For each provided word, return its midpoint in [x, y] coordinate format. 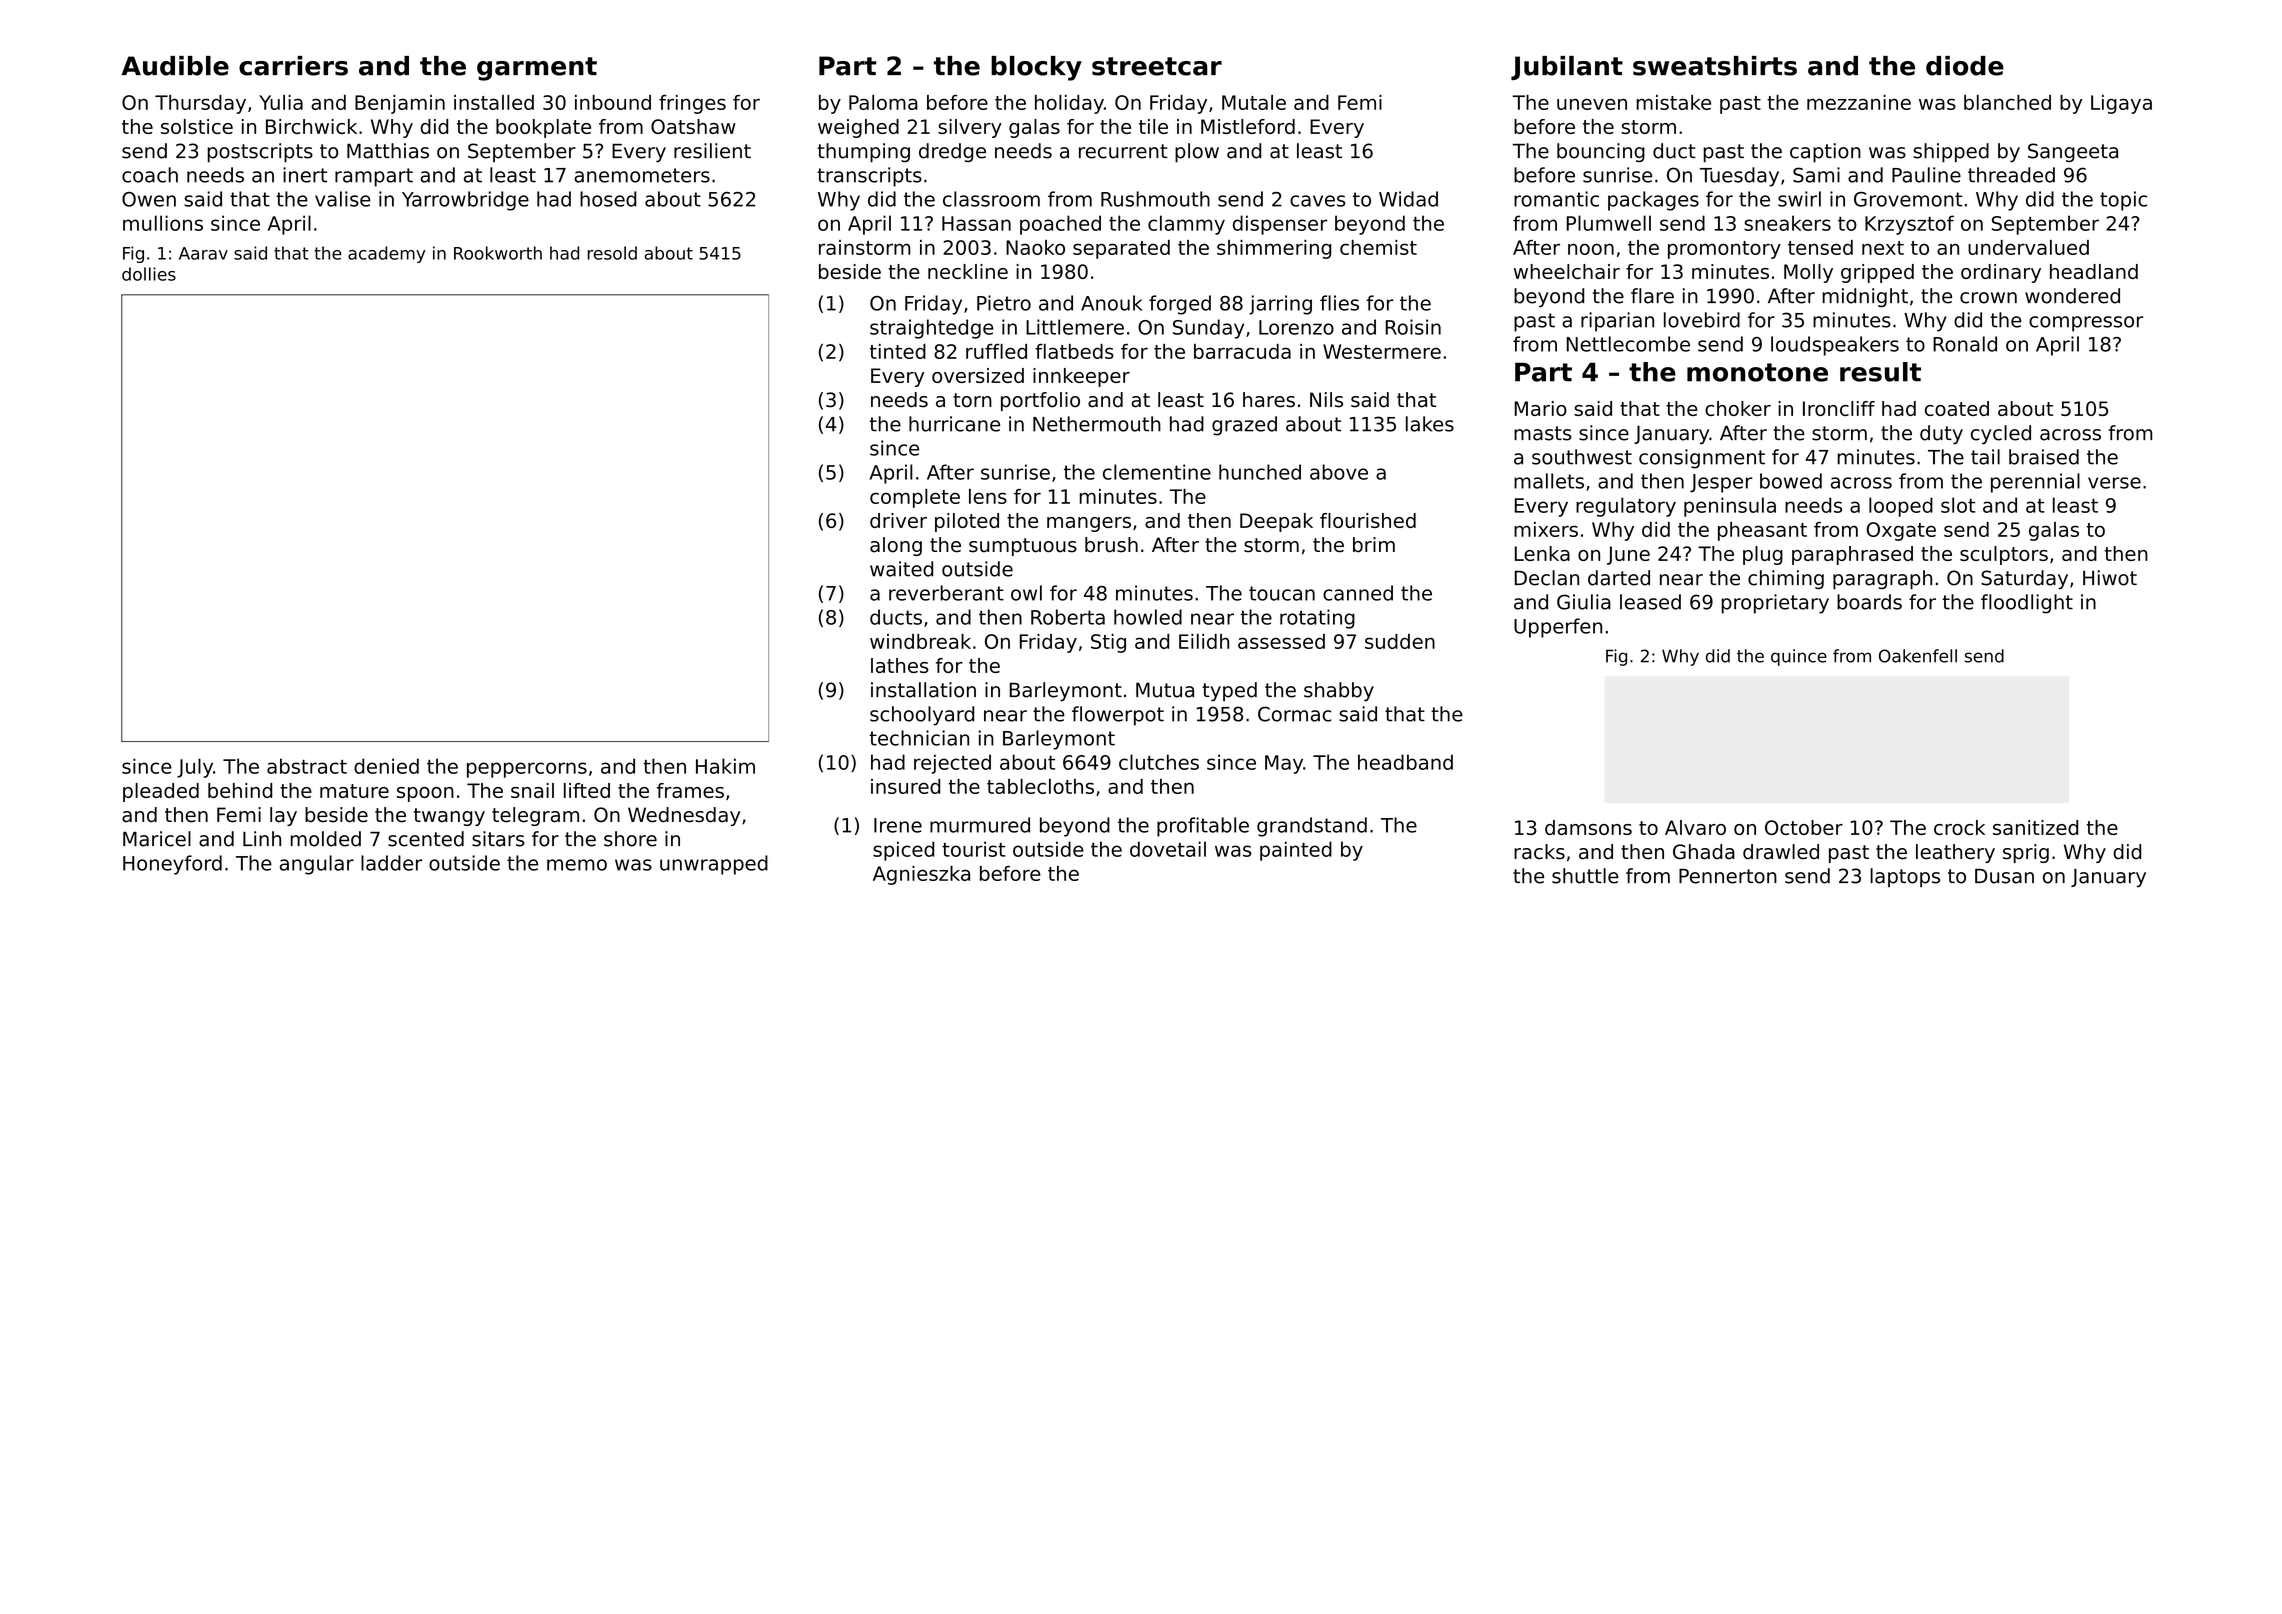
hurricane [954, 424]
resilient [712, 151]
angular [317, 865]
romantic [1556, 199]
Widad [1408, 199]
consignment [1702, 459]
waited [901, 569]
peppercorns [527, 770]
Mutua [1165, 690]
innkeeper [1081, 377]
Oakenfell [1918, 656]
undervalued [2028, 247]
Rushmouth [1155, 199]
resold [612, 253]
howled [1148, 617]
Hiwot [2110, 578]
